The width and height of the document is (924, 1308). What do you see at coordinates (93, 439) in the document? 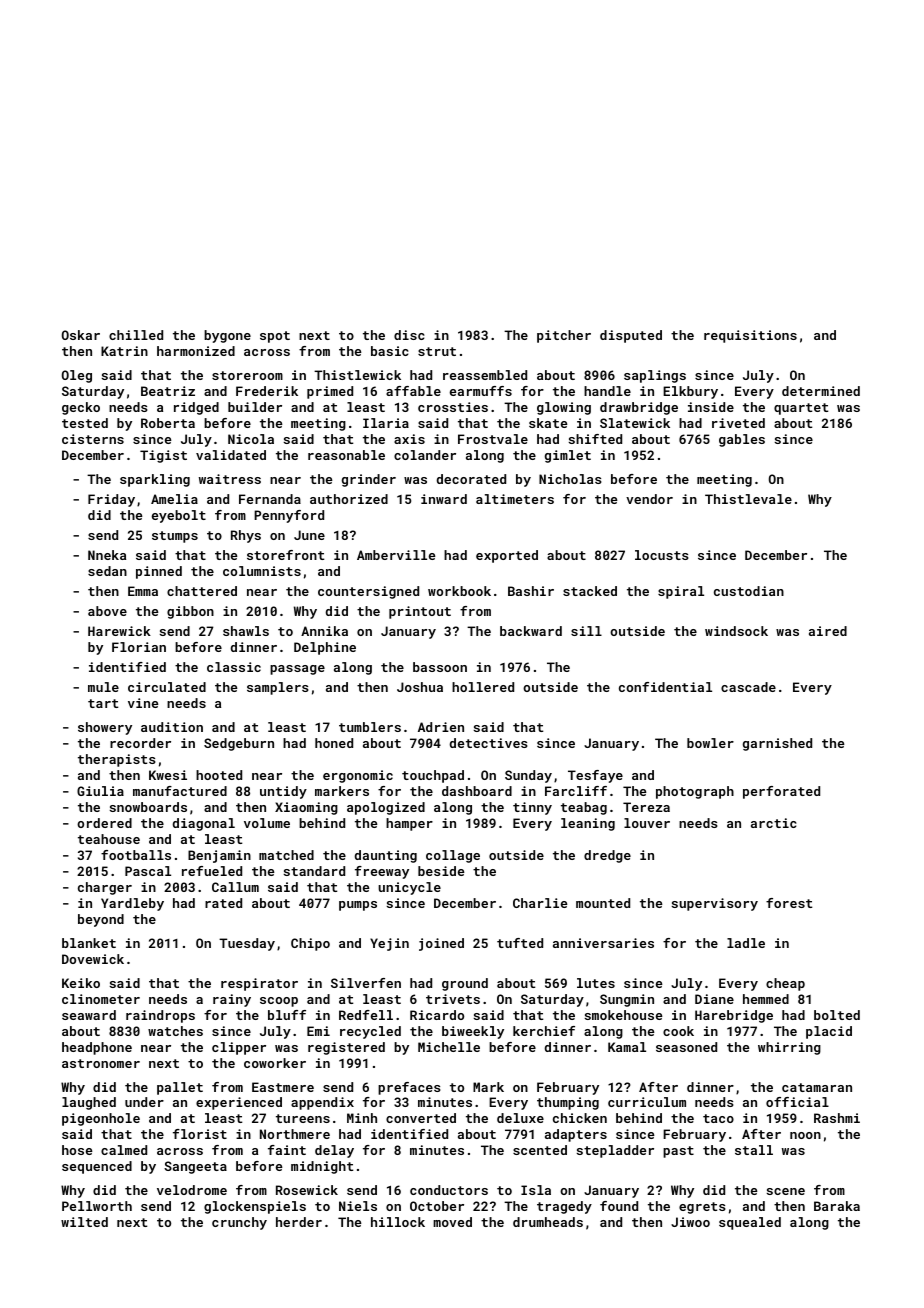
I see `cisterns` at bounding box center [93, 439].
